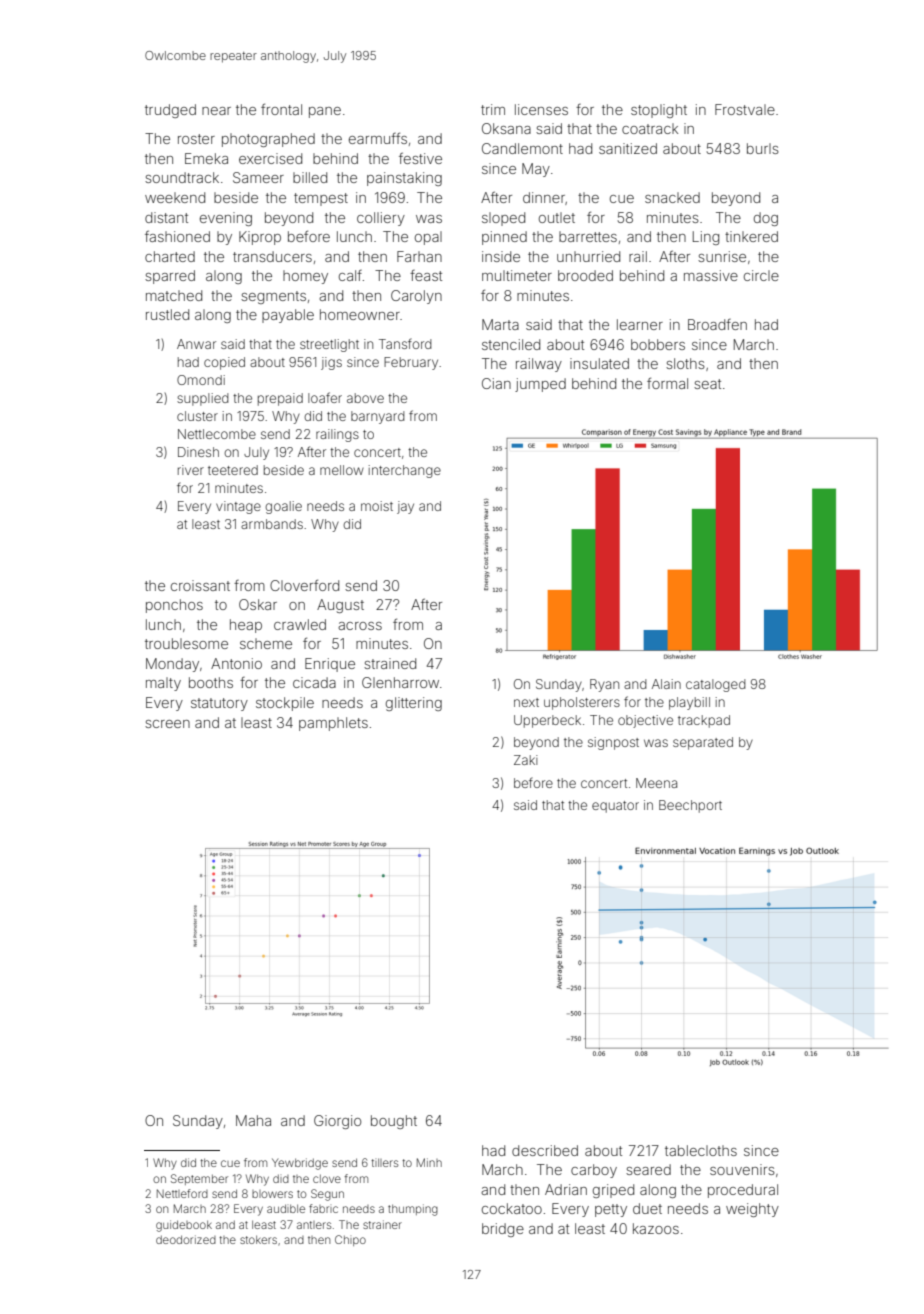 This screenshot has height=1314, width=924. Describe the element at coordinates (382, 1224) in the screenshot. I see `strainer` at that location.
